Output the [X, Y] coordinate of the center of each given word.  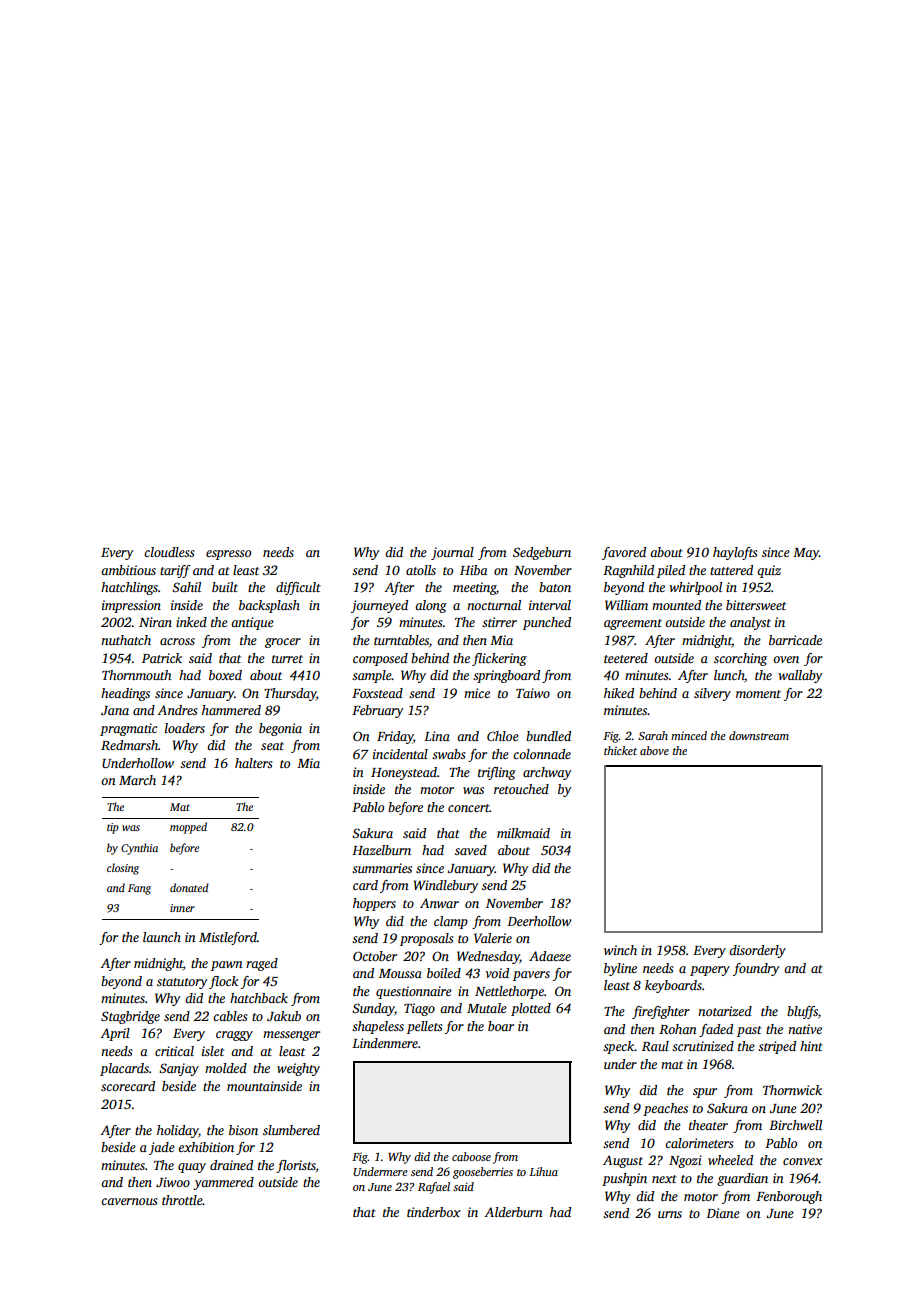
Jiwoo [173, 1182]
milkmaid [523, 833]
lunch [729, 675]
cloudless [169, 552]
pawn [227, 966]
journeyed [379, 606]
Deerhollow [539, 921]
